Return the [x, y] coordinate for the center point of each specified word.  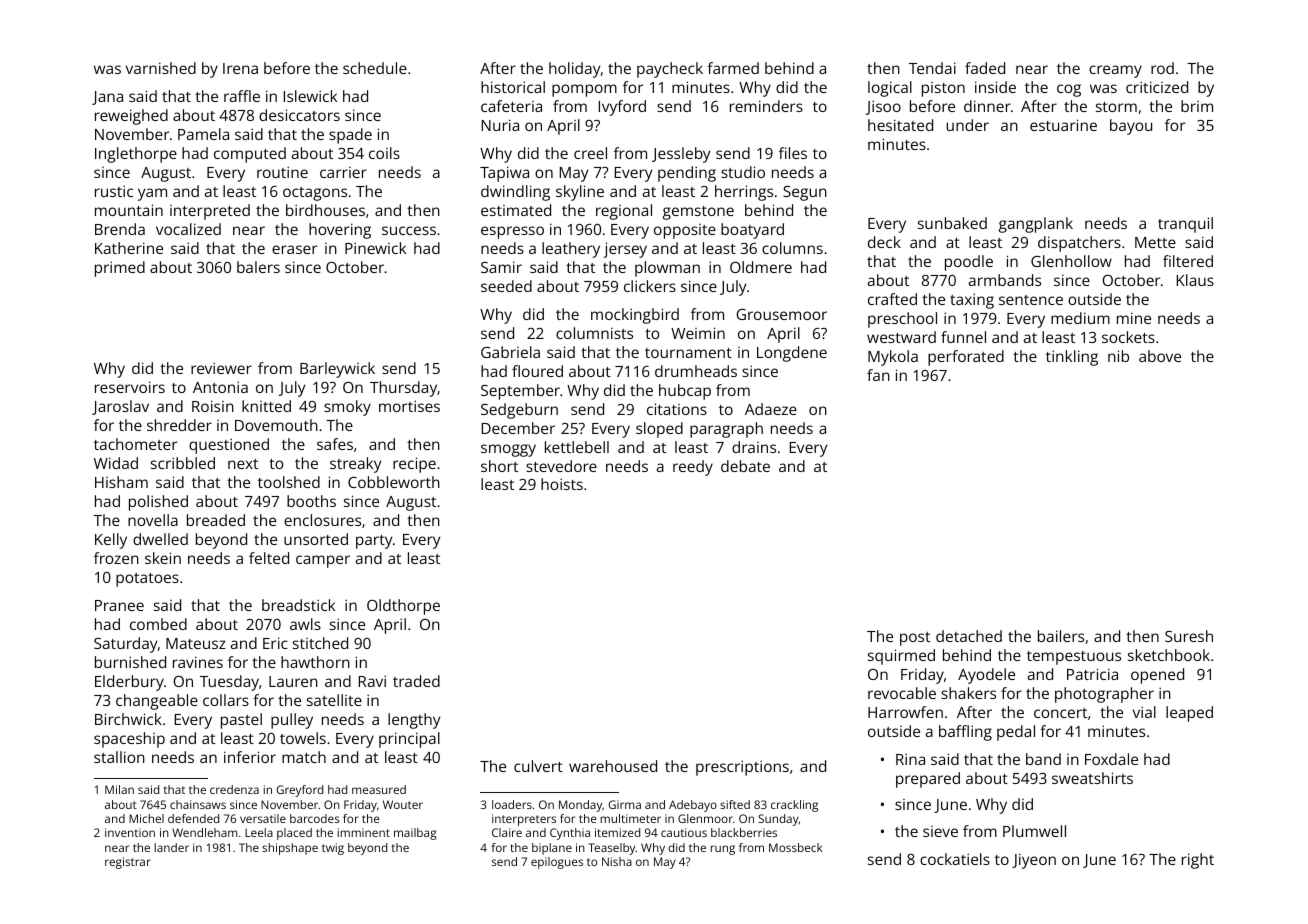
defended [193, 818]
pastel [241, 721]
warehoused [613, 766]
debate [745, 466]
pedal [1016, 733]
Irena [240, 68]
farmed [733, 68]
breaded [216, 520]
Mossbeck [796, 847]
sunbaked [952, 223]
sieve [940, 831]
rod [1162, 68]
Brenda [120, 229]
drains [754, 447]
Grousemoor [781, 314]
